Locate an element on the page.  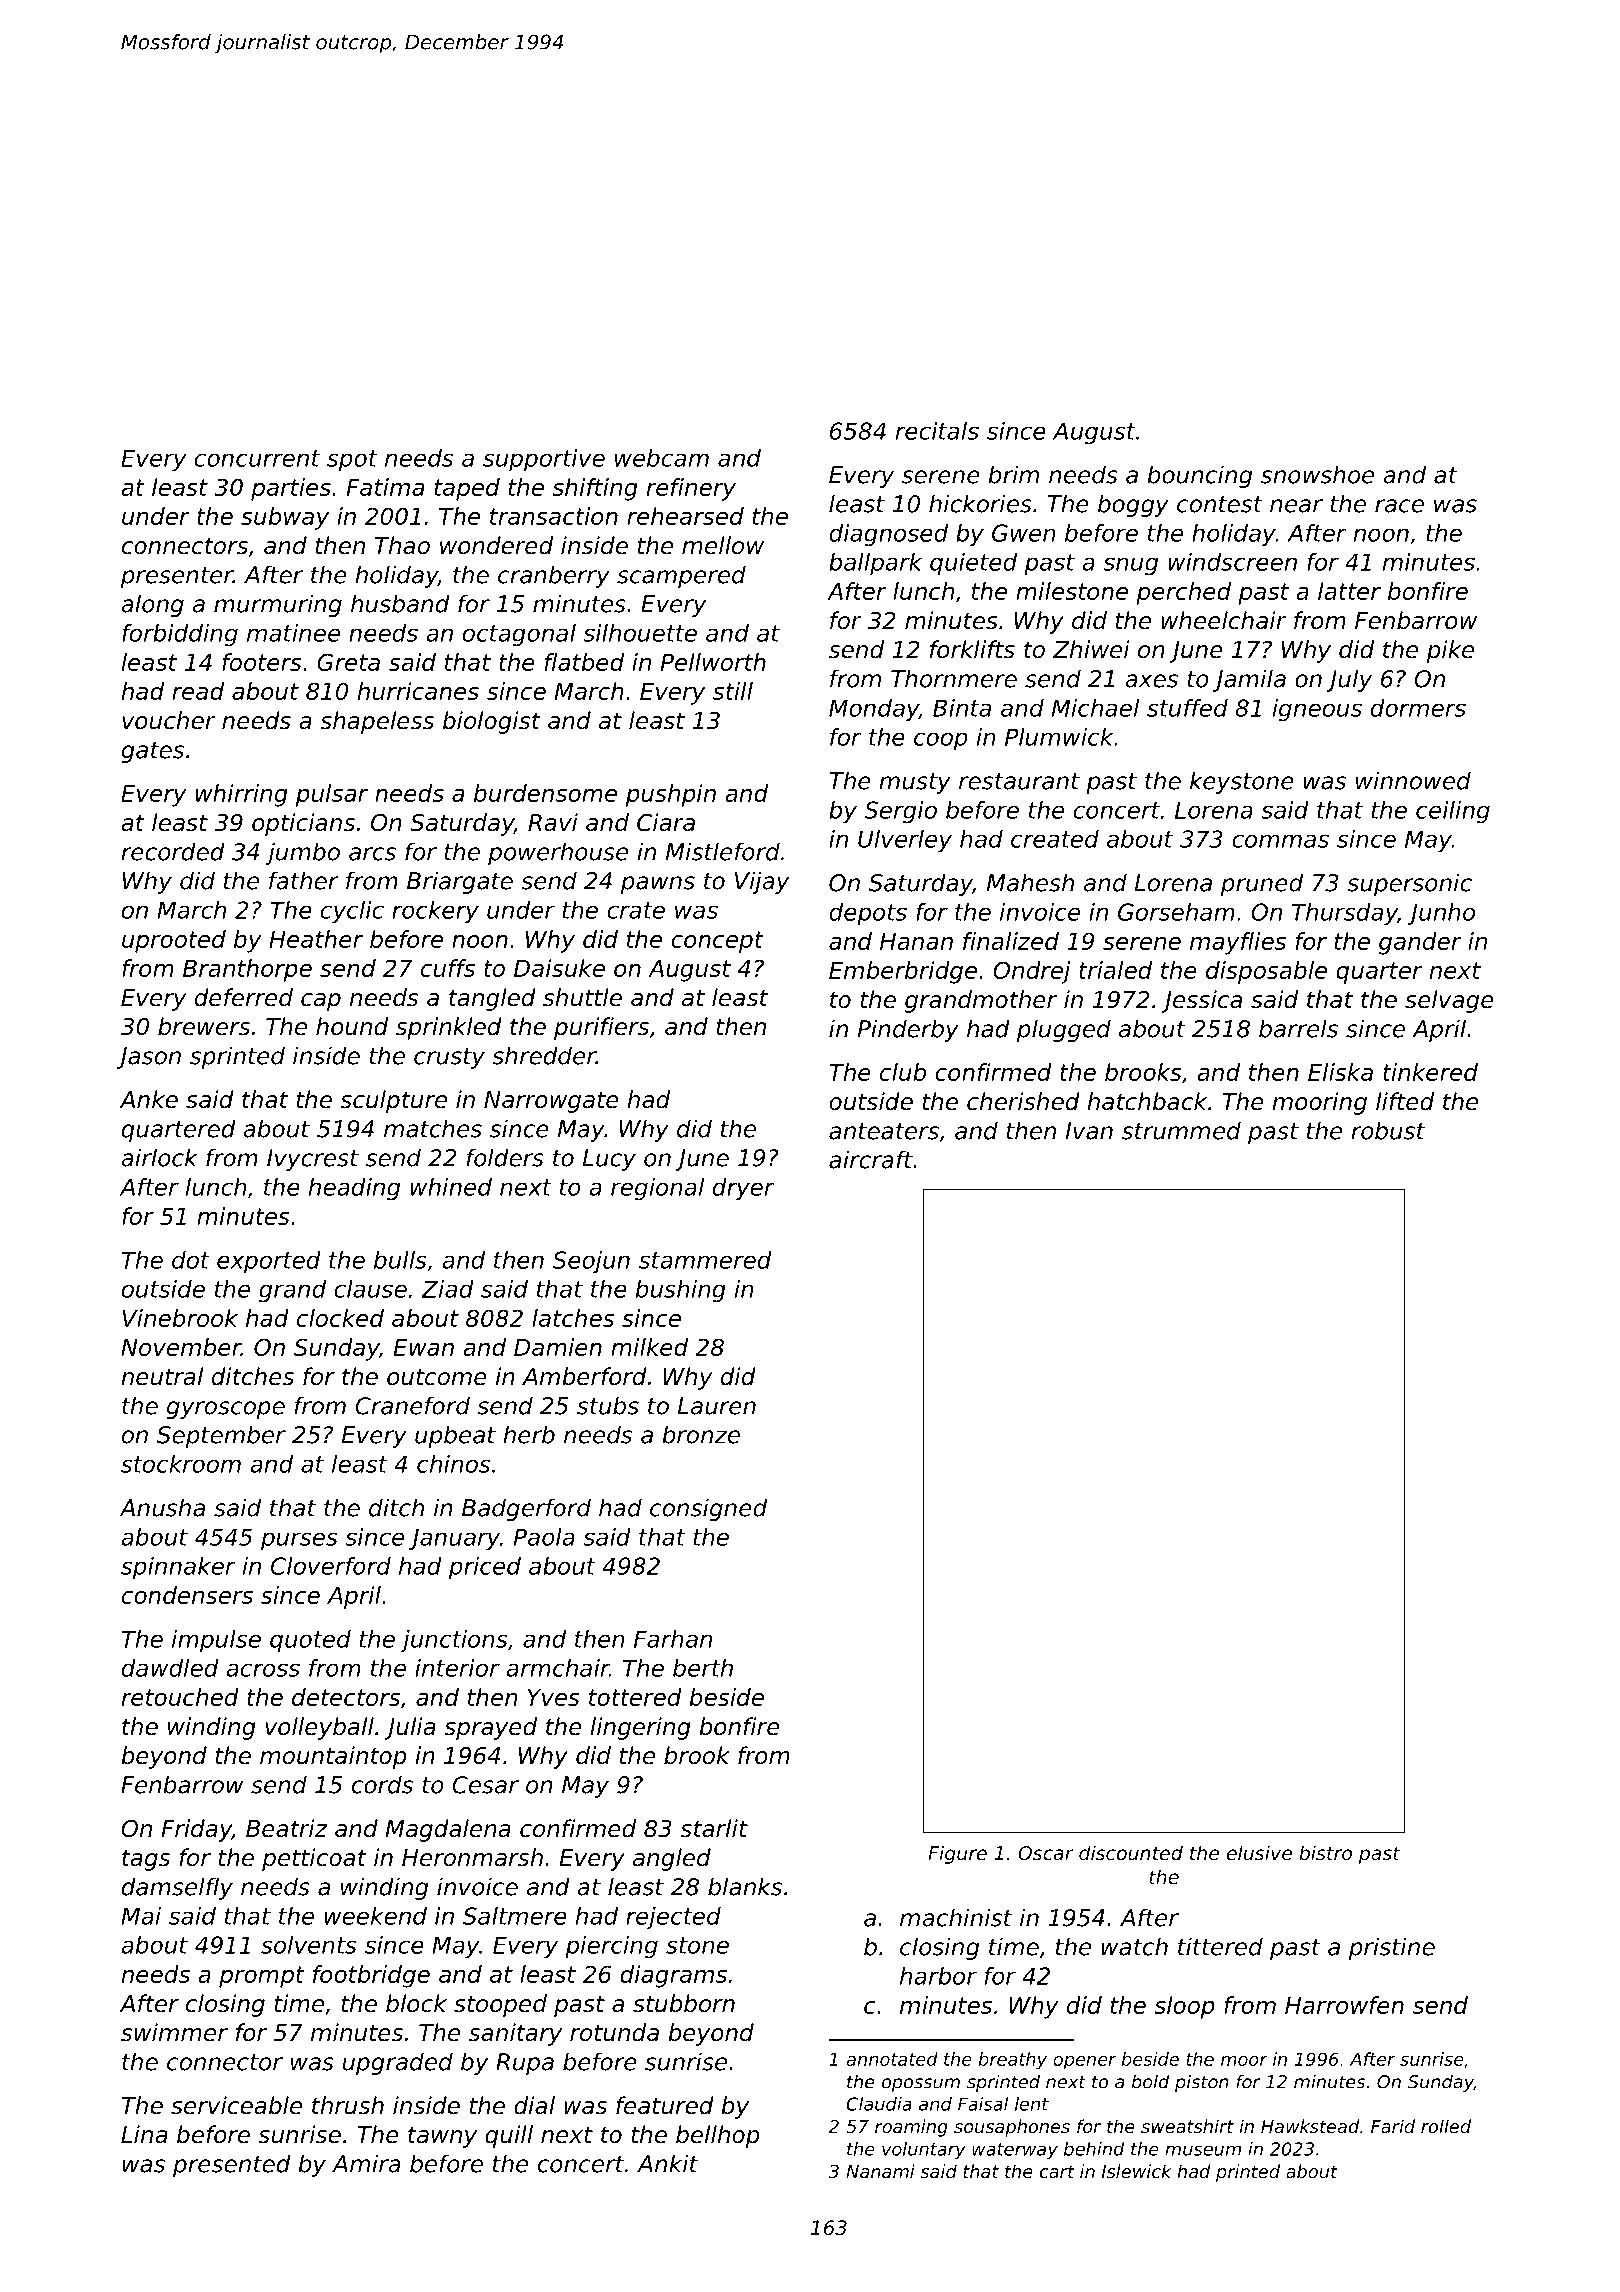
Amira is located at coordinates (366, 2163).
